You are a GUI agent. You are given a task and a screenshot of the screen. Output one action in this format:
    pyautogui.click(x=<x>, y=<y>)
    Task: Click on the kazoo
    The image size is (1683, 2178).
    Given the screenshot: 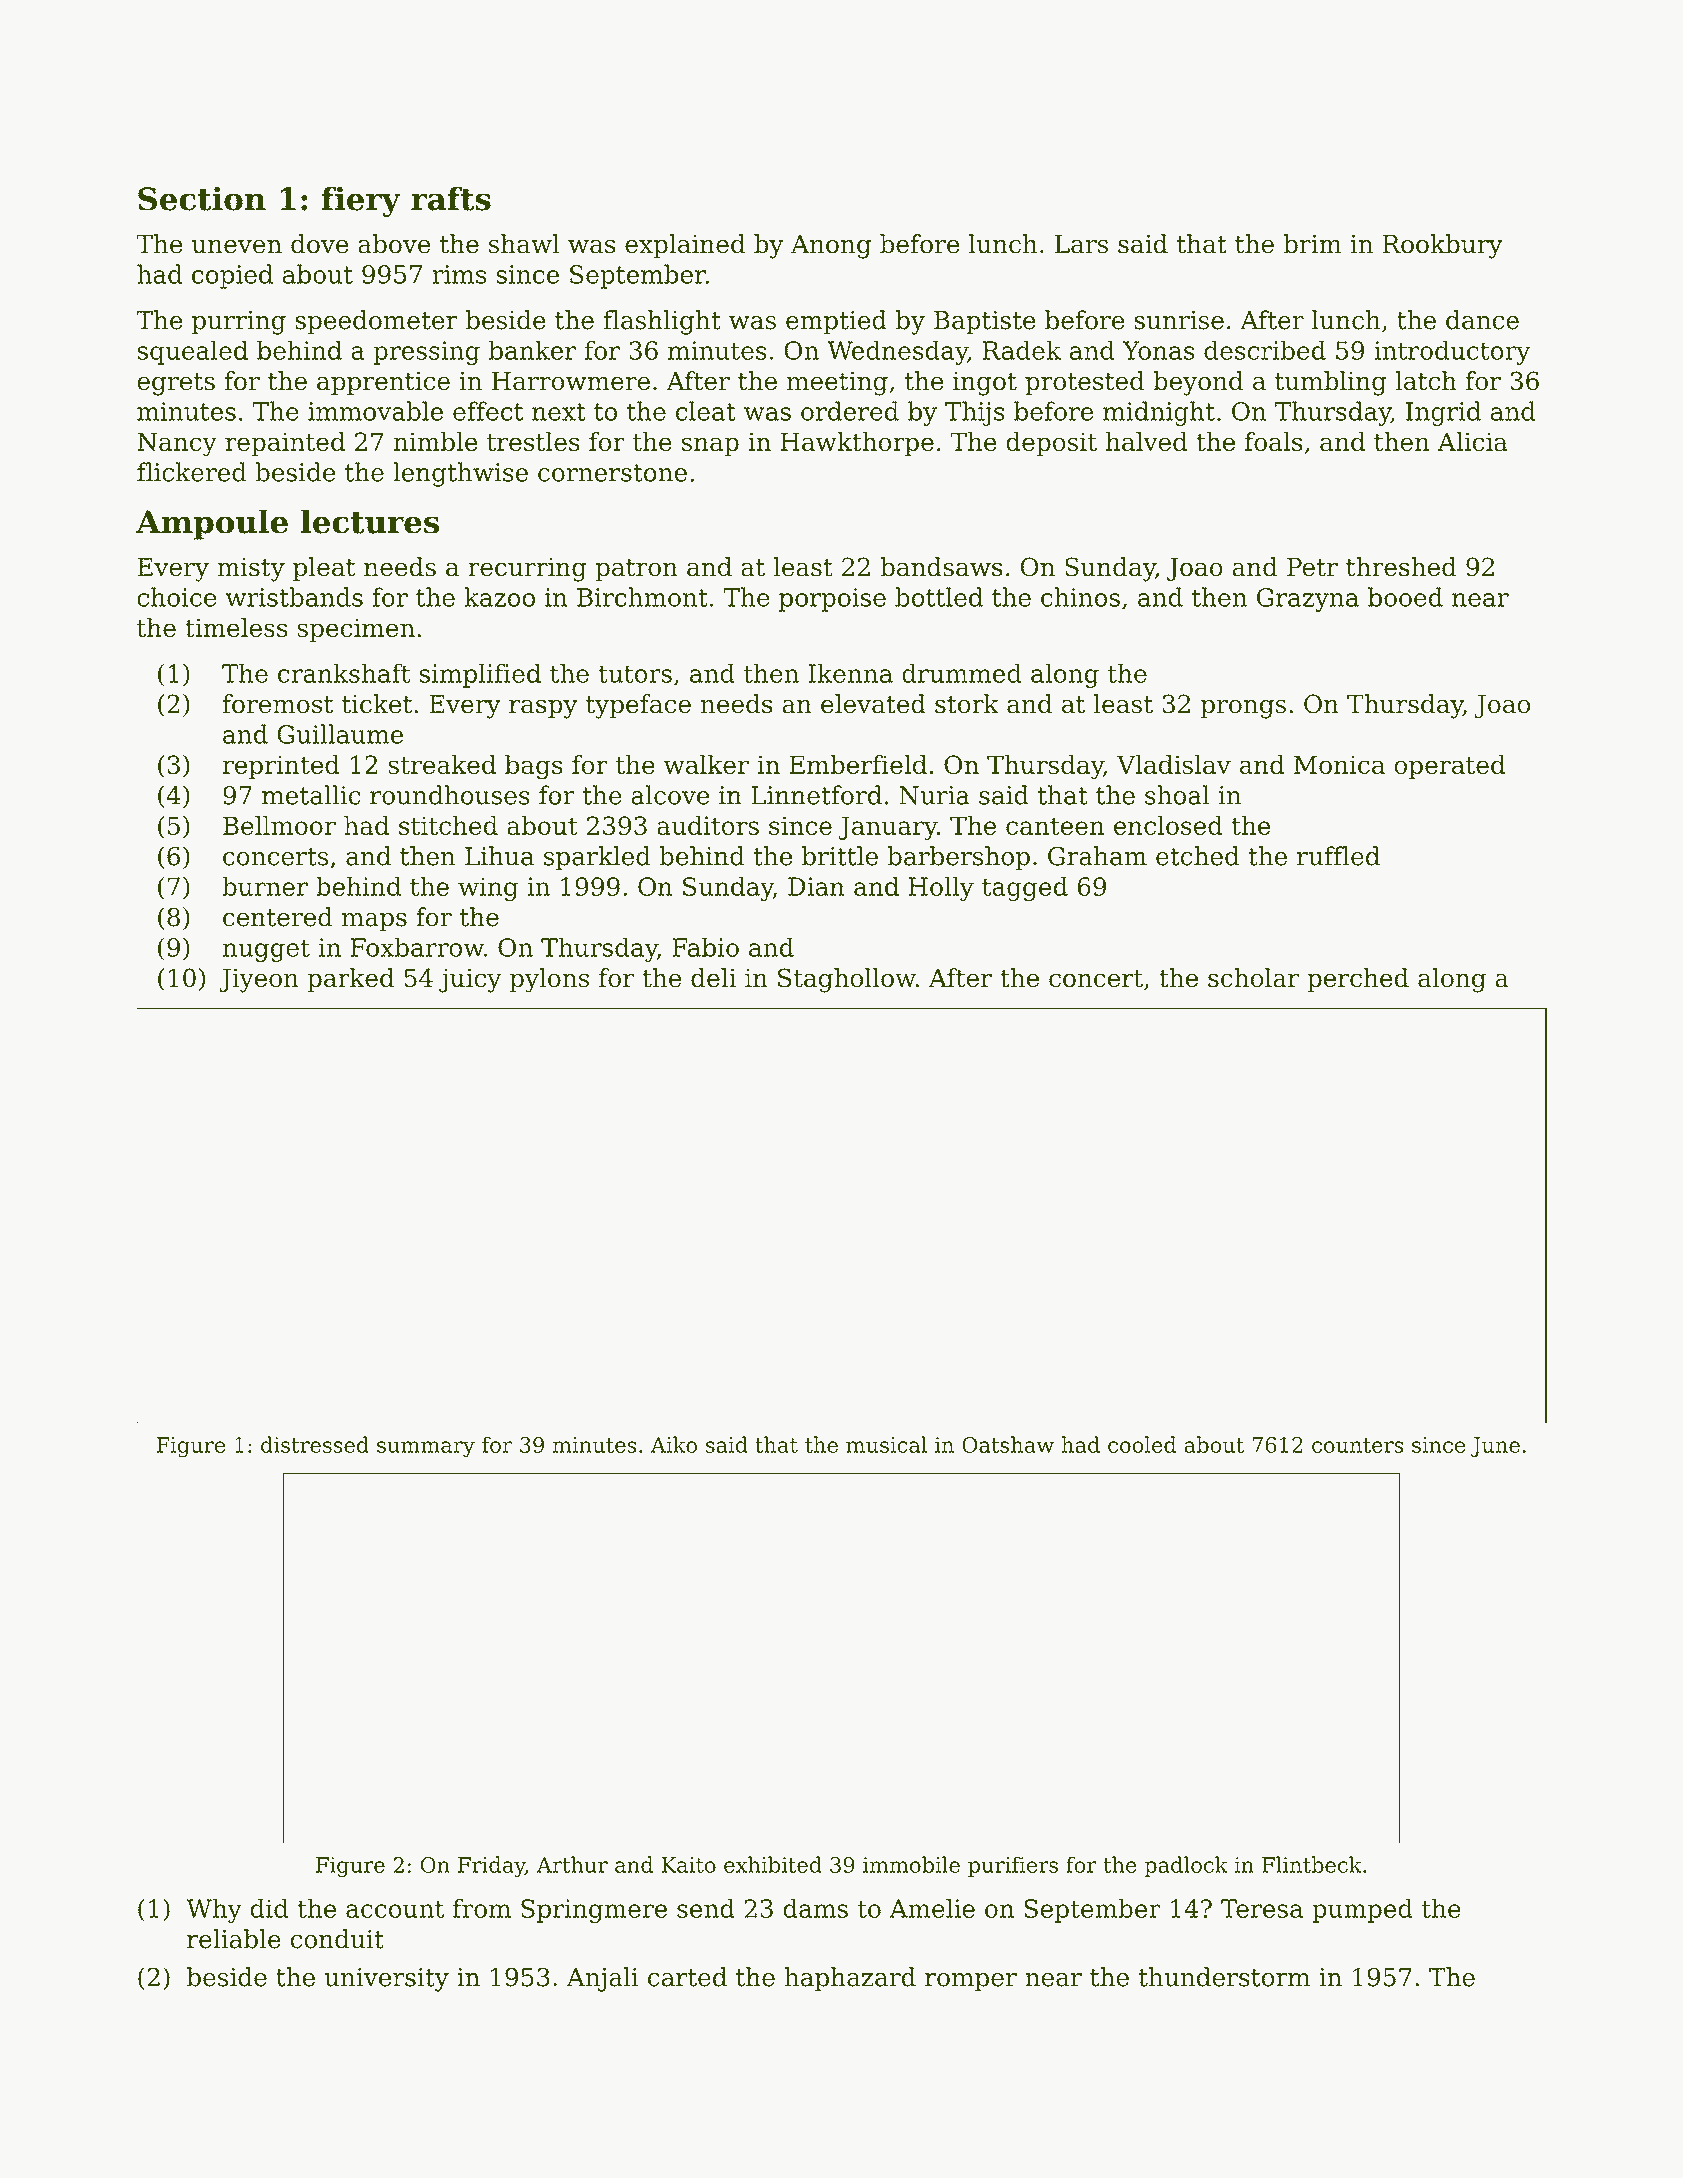 What is the action you would take?
    pyautogui.click(x=499, y=597)
